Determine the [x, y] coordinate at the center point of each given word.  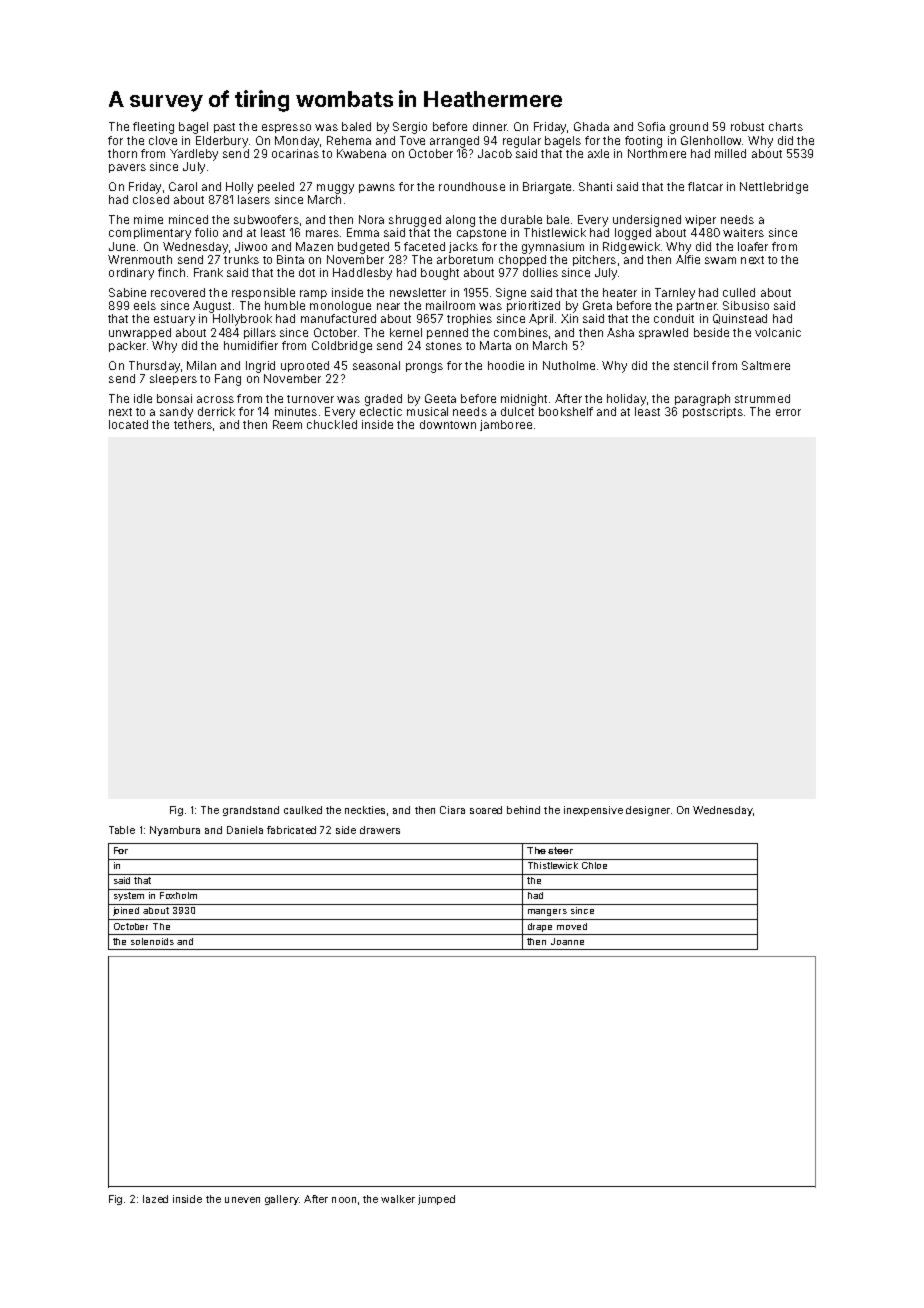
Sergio [410, 128]
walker [398, 1199]
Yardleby [194, 155]
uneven [242, 1200]
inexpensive [593, 811]
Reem [287, 424]
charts [786, 126]
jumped [436, 1200]
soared [486, 810]
